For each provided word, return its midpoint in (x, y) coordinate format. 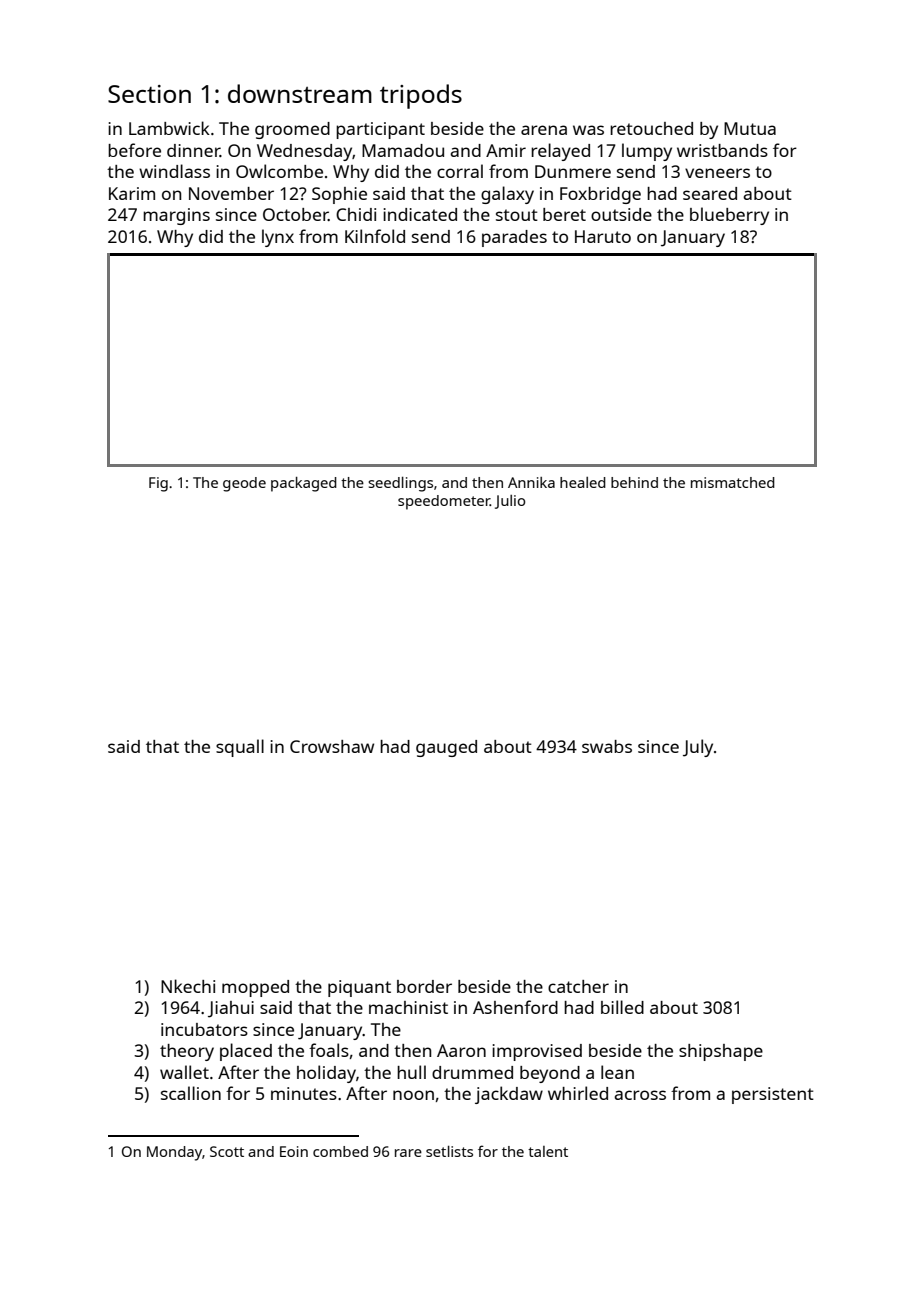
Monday (174, 1153)
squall (240, 748)
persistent (773, 1095)
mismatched (733, 482)
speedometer (444, 502)
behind (634, 482)
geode (244, 484)
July (698, 748)
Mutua (750, 128)
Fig (158, 484)
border (424, 986)
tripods (421, 96)
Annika (531, 482)
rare (408, 1153)
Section (149, 94)
